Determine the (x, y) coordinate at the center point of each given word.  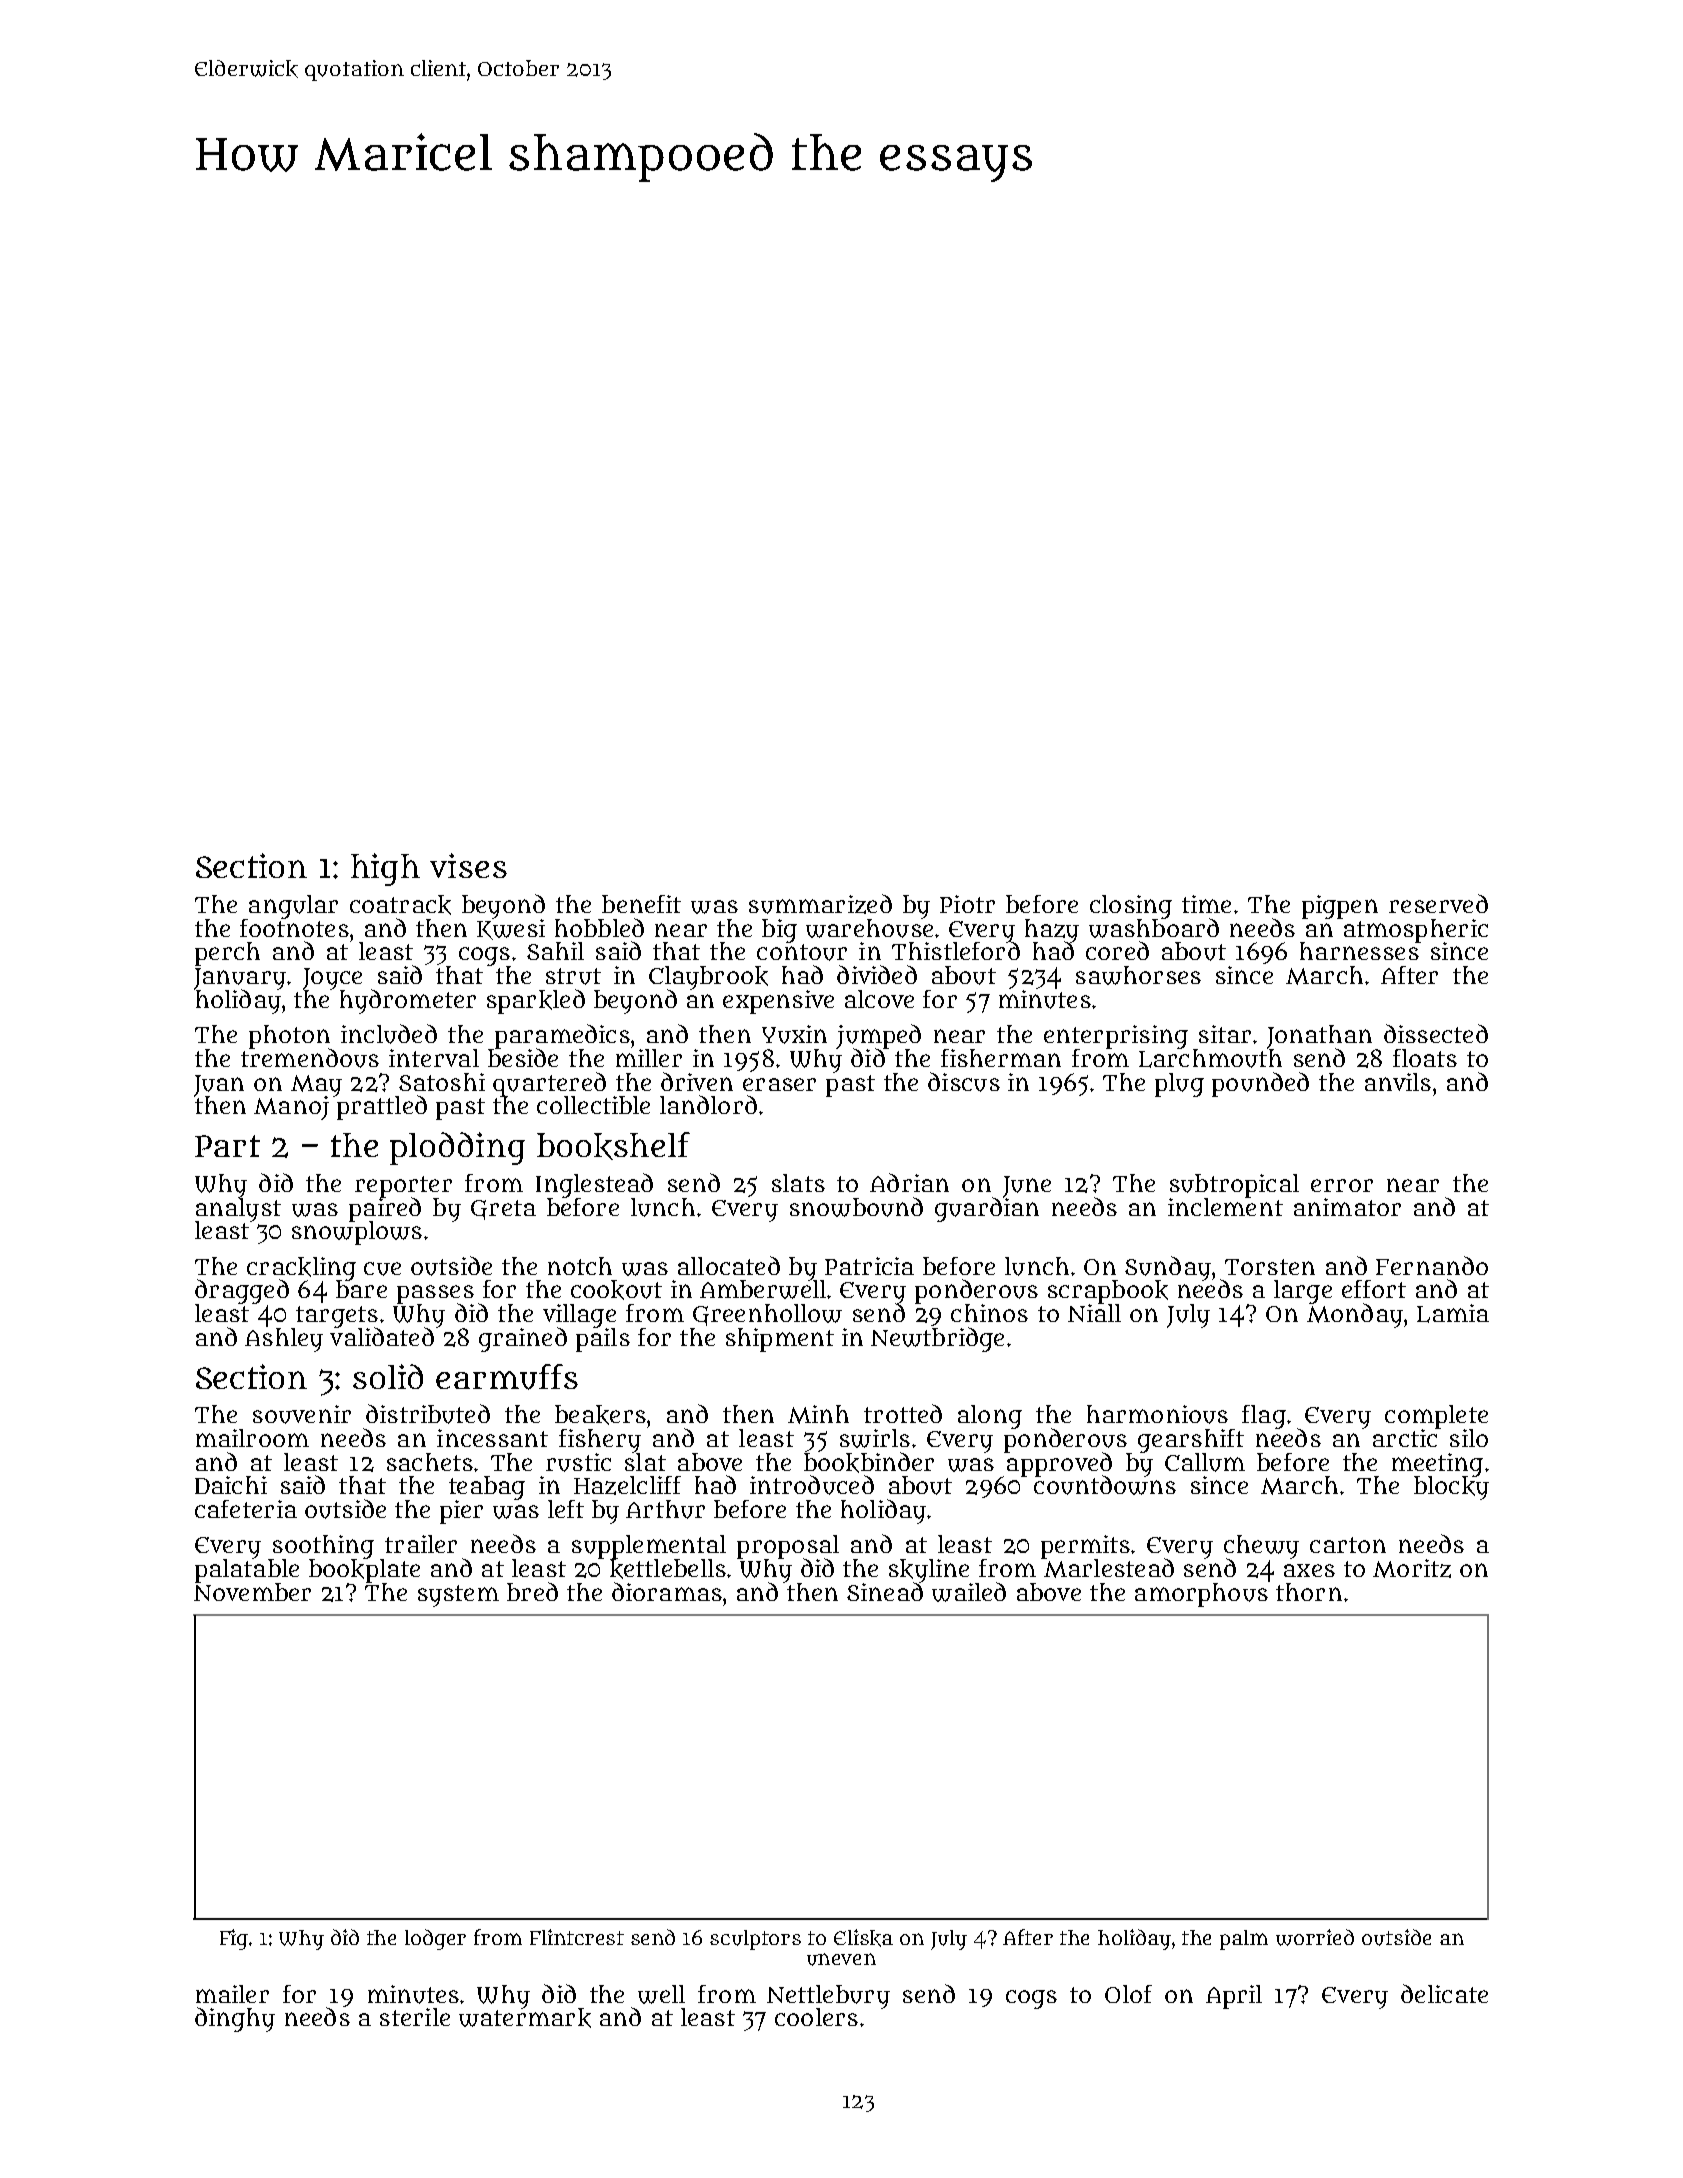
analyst (238, 1209)
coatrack (400, 905)
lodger (435, 1939)
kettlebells (668, 1569)
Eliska (863, 1938)
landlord (708, 1104)
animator (1347, 1207)
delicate (1444, 1993)
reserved (1438, 903)
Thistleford (956, 951)
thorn (1309, 1592)
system (458, 1596)
